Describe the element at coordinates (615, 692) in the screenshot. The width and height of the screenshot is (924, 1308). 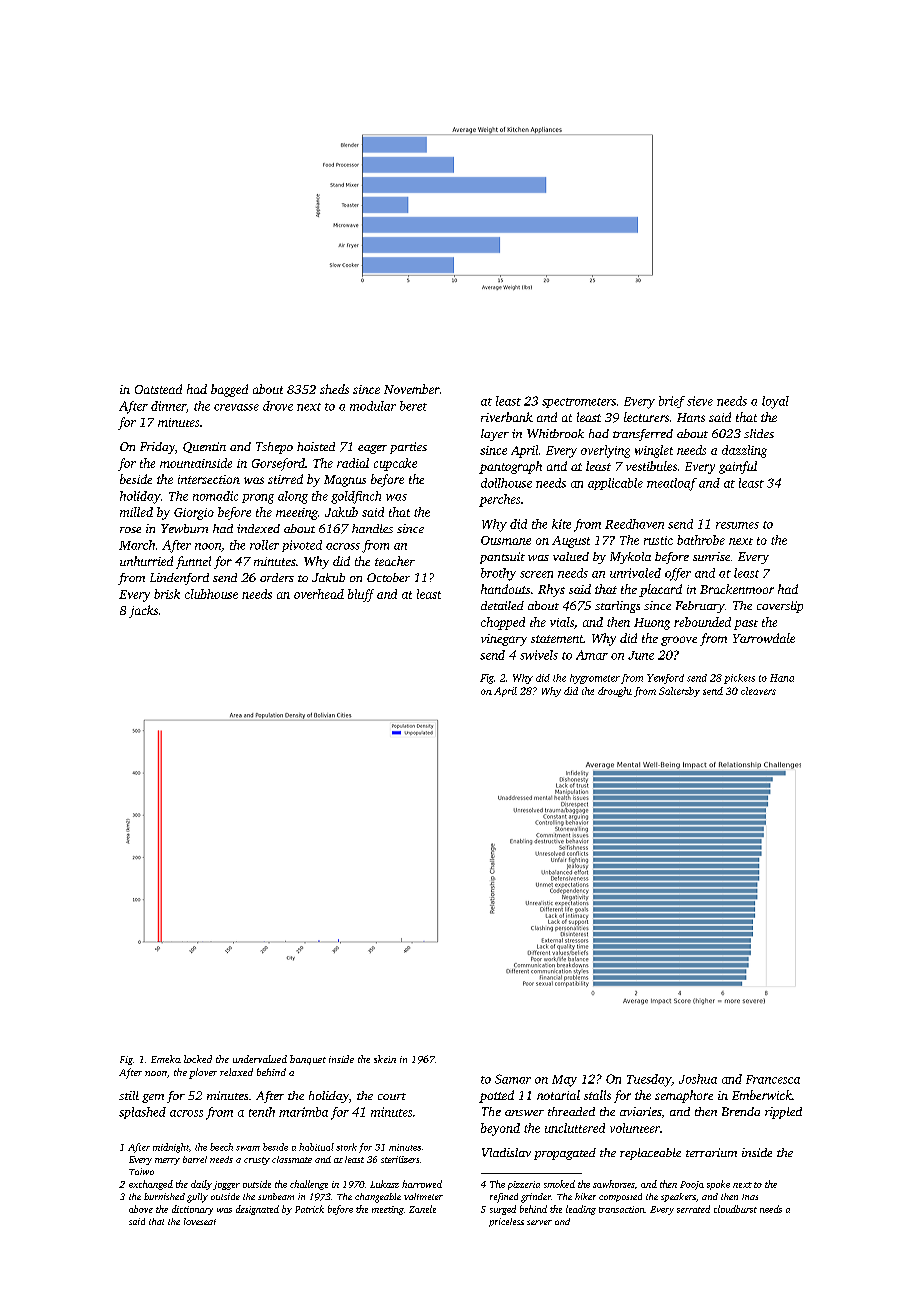
I see `drought` at that location.
